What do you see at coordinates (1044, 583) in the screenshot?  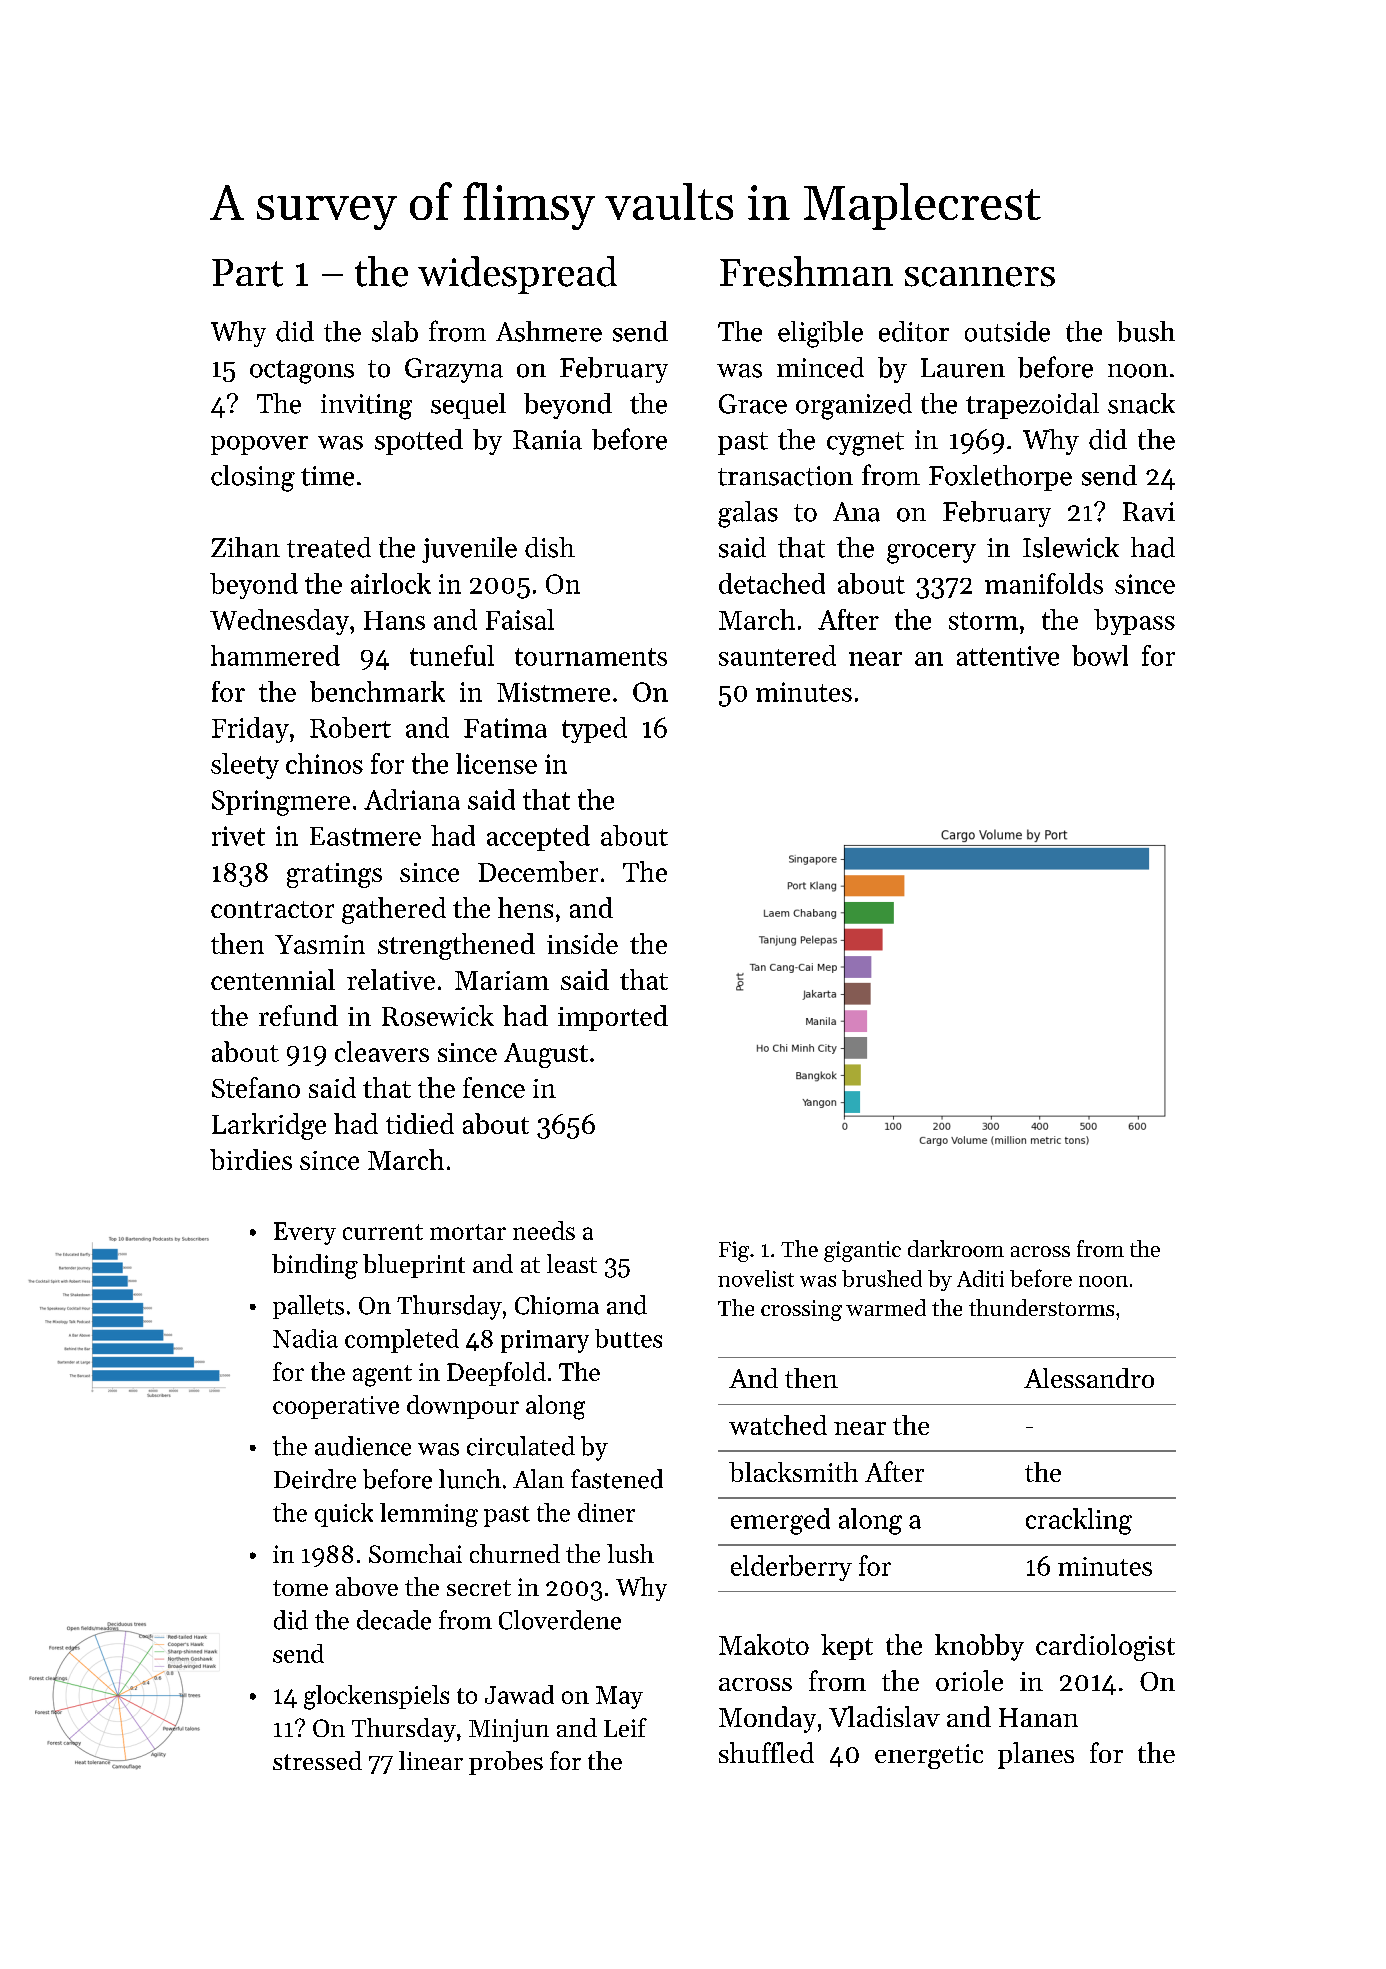 I see `manifolds` at bounding box center [1044, 583].
